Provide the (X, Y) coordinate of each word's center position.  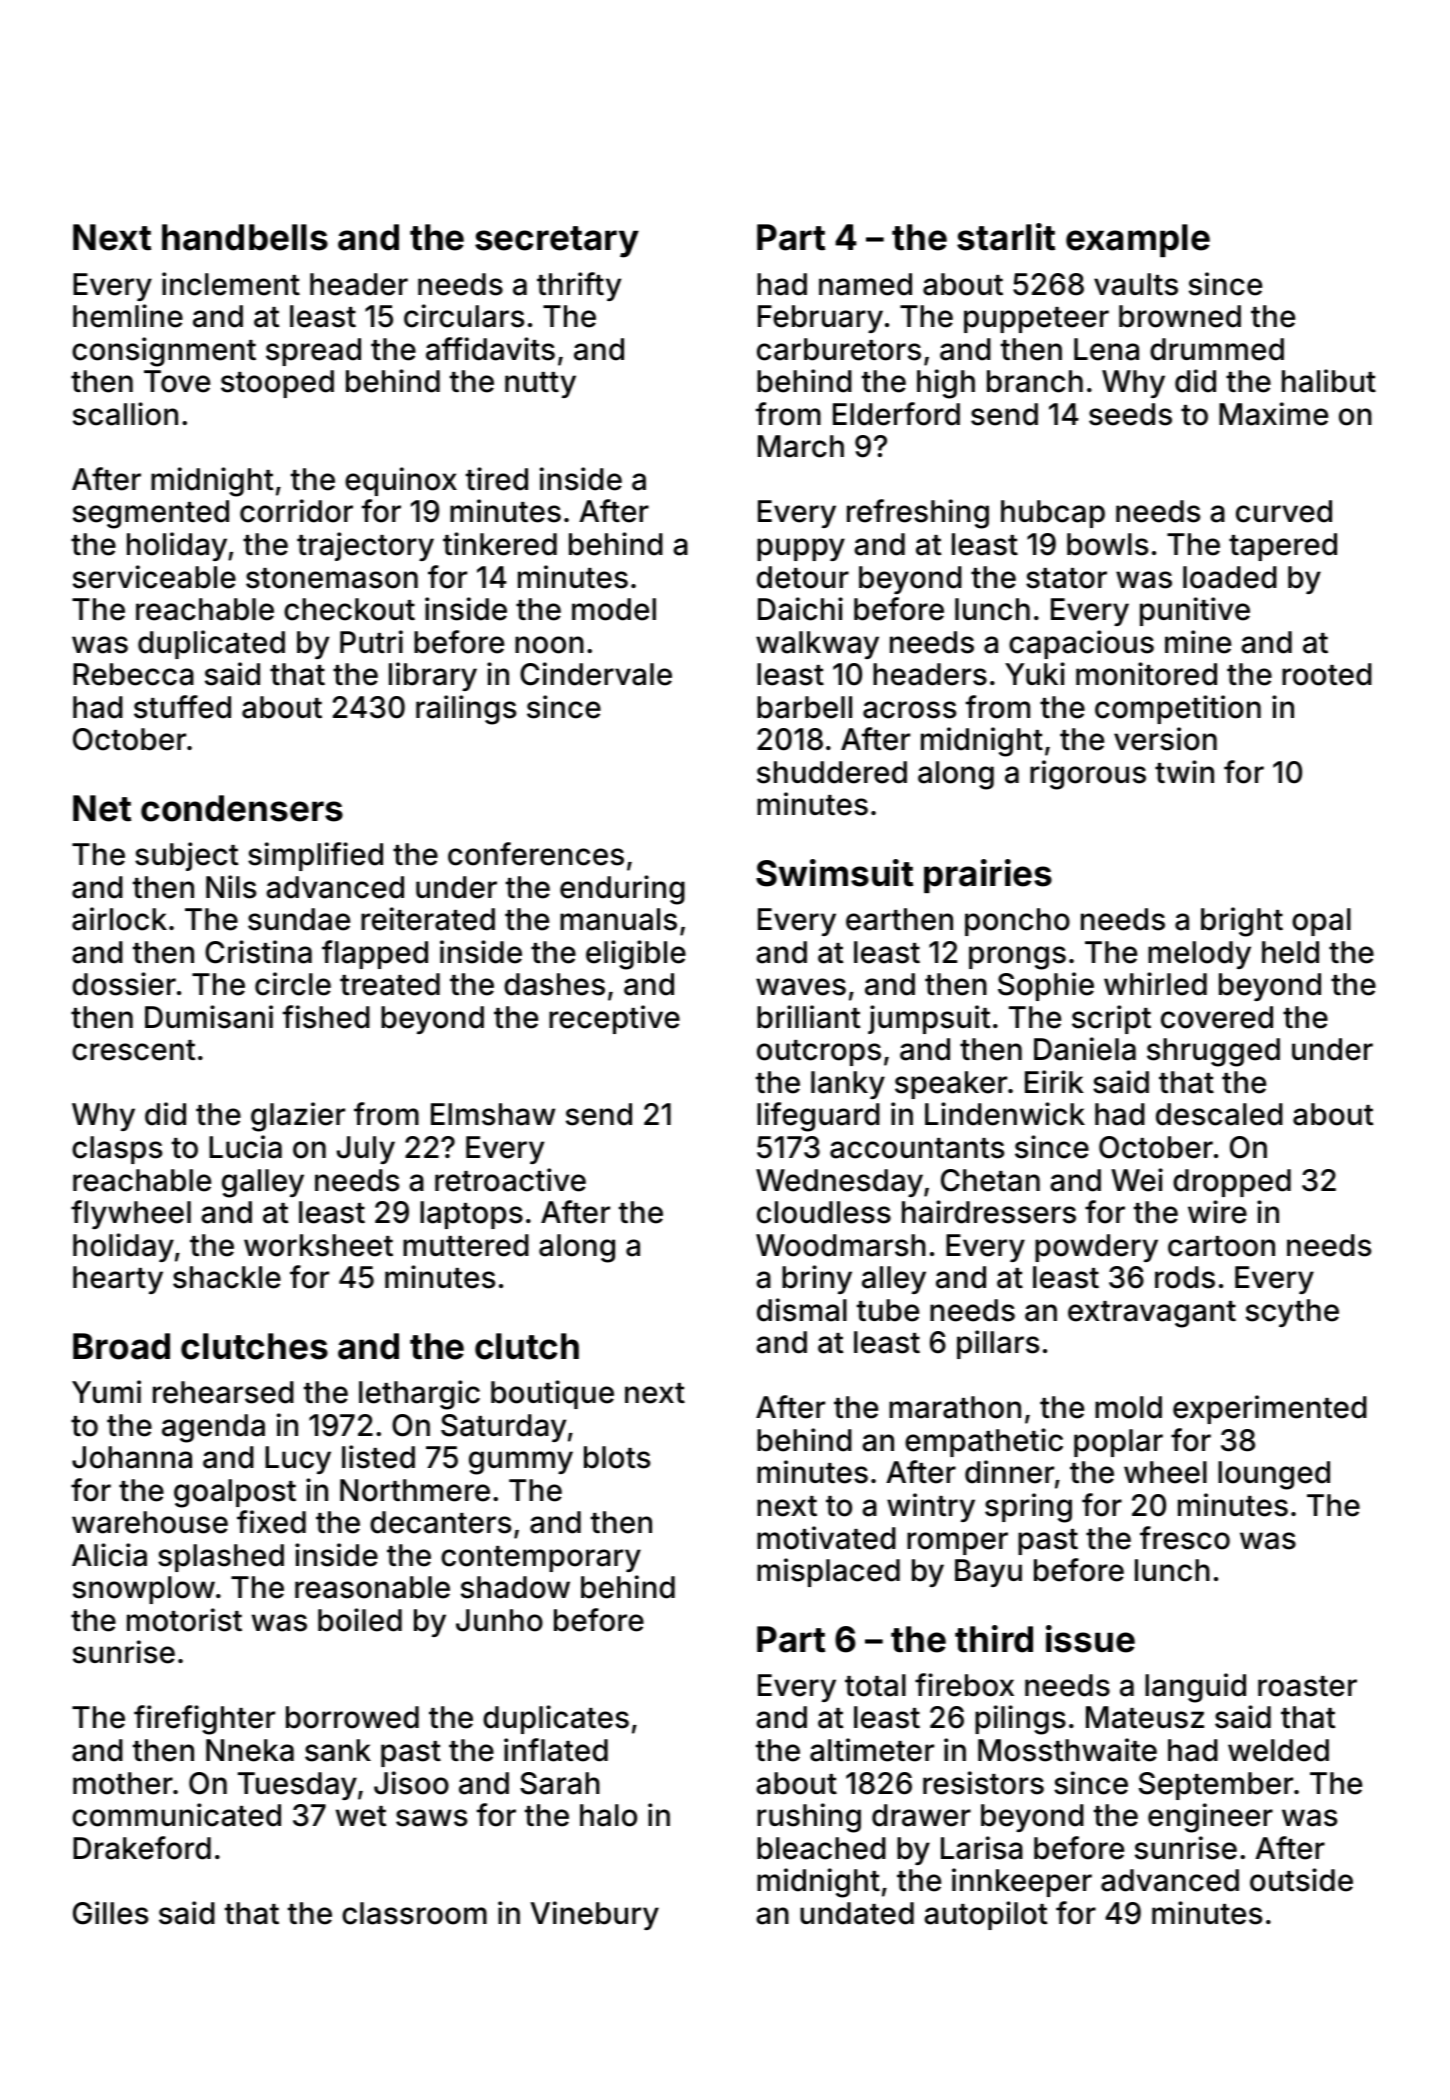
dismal (802, 1310)
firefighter (204, 1720)
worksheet (318, 1245)
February (820, 319)
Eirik (1054, 1081)
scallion (125, 414)
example (1138, 240)
